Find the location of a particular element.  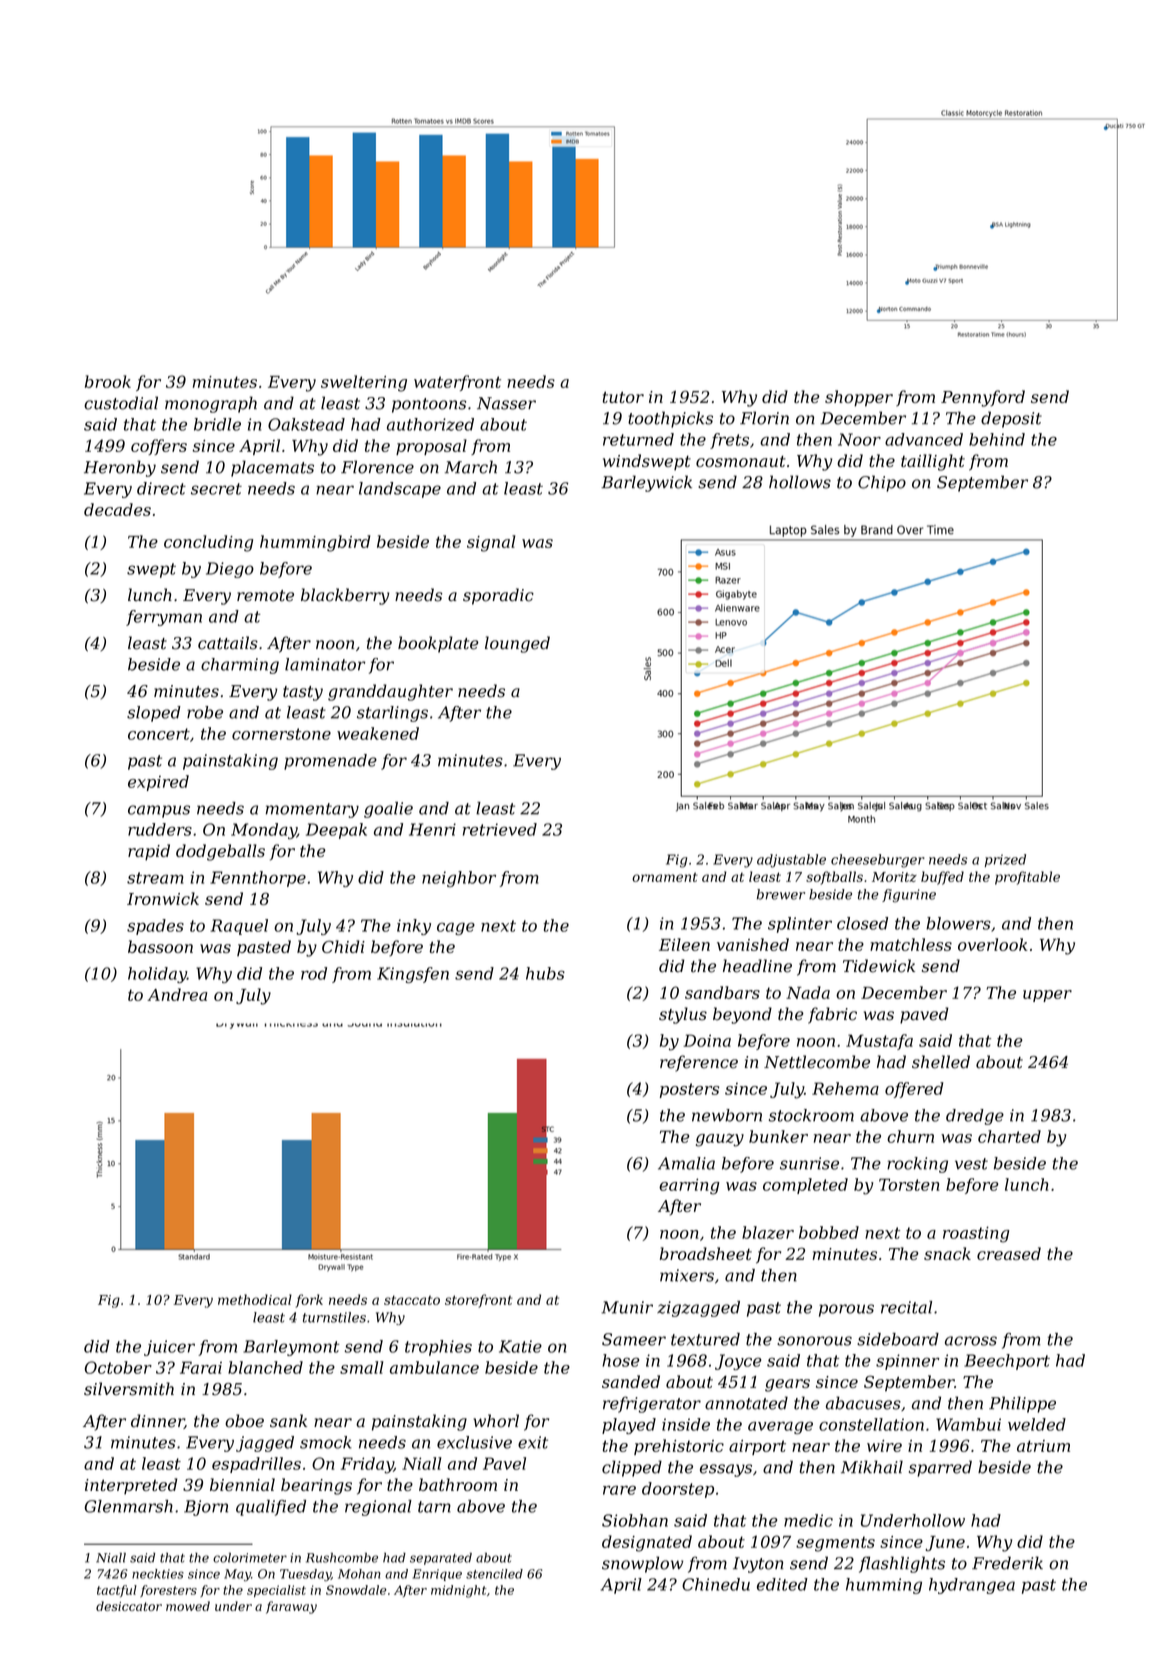

sweltering is located at coordinates (364, 383).
